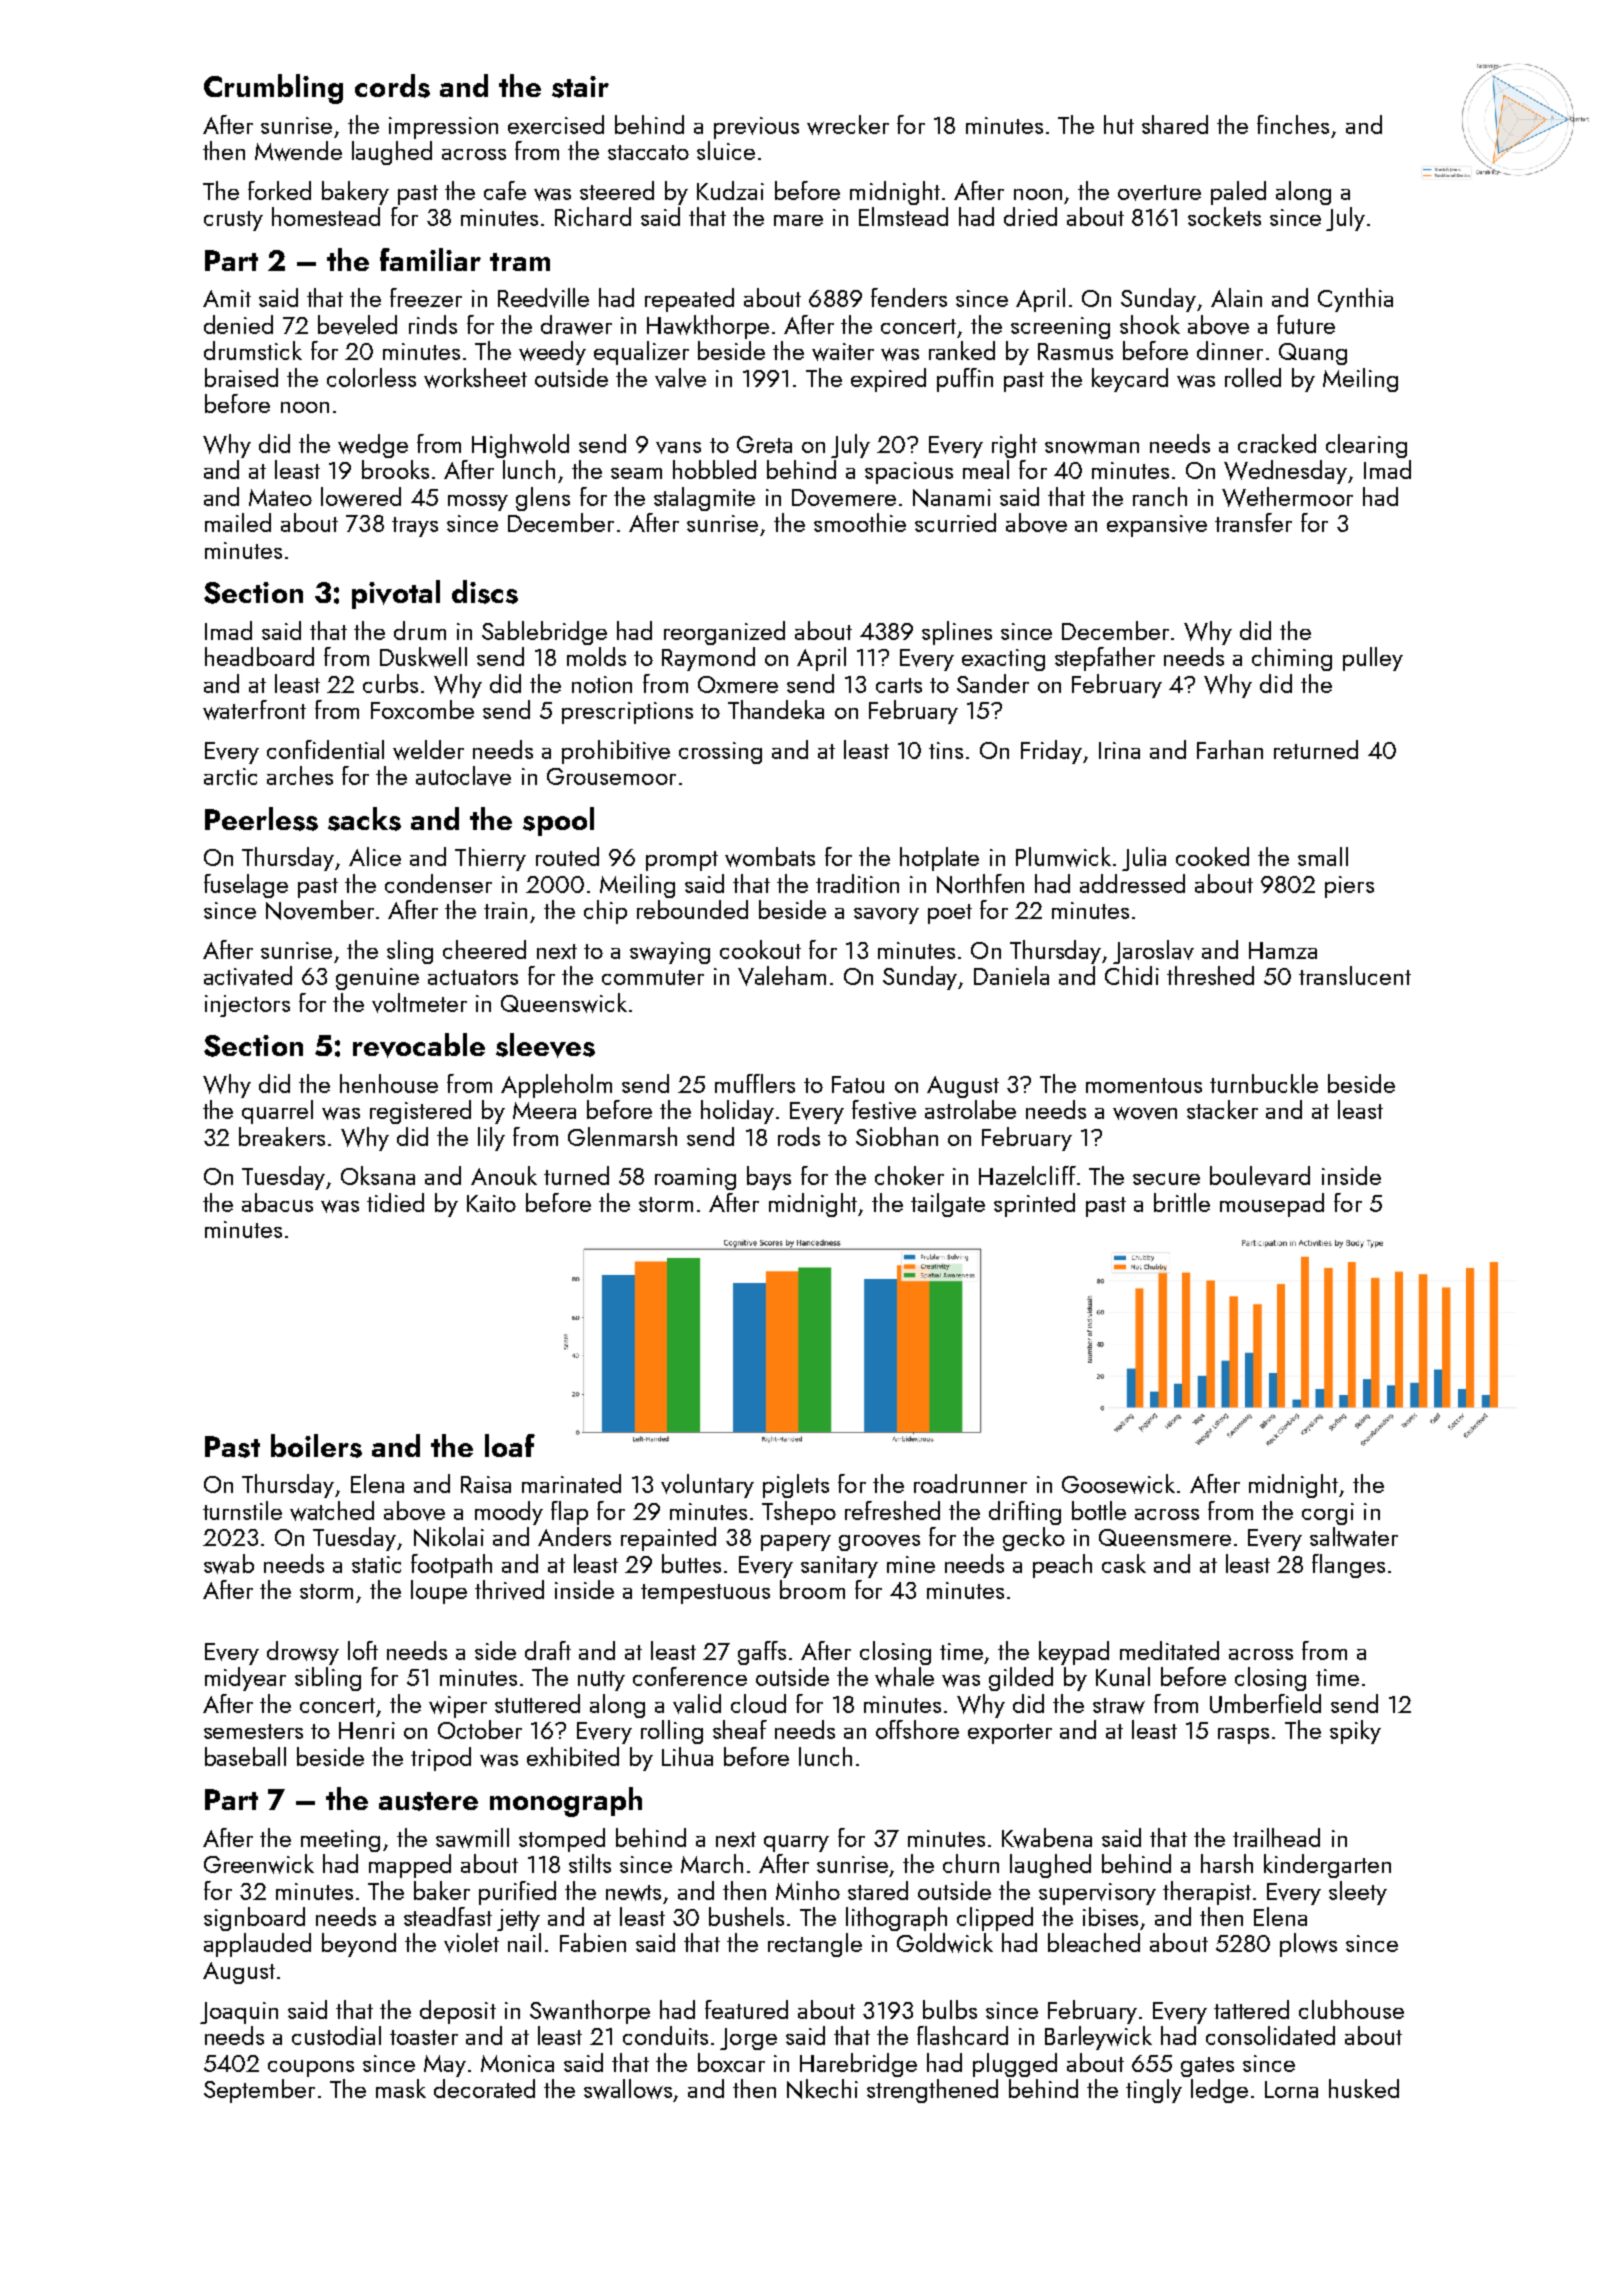 The image size is (1620, 2292). Describe the element at coordinates (796, 1486) in the screenshot. I see `piglets` at that location.
